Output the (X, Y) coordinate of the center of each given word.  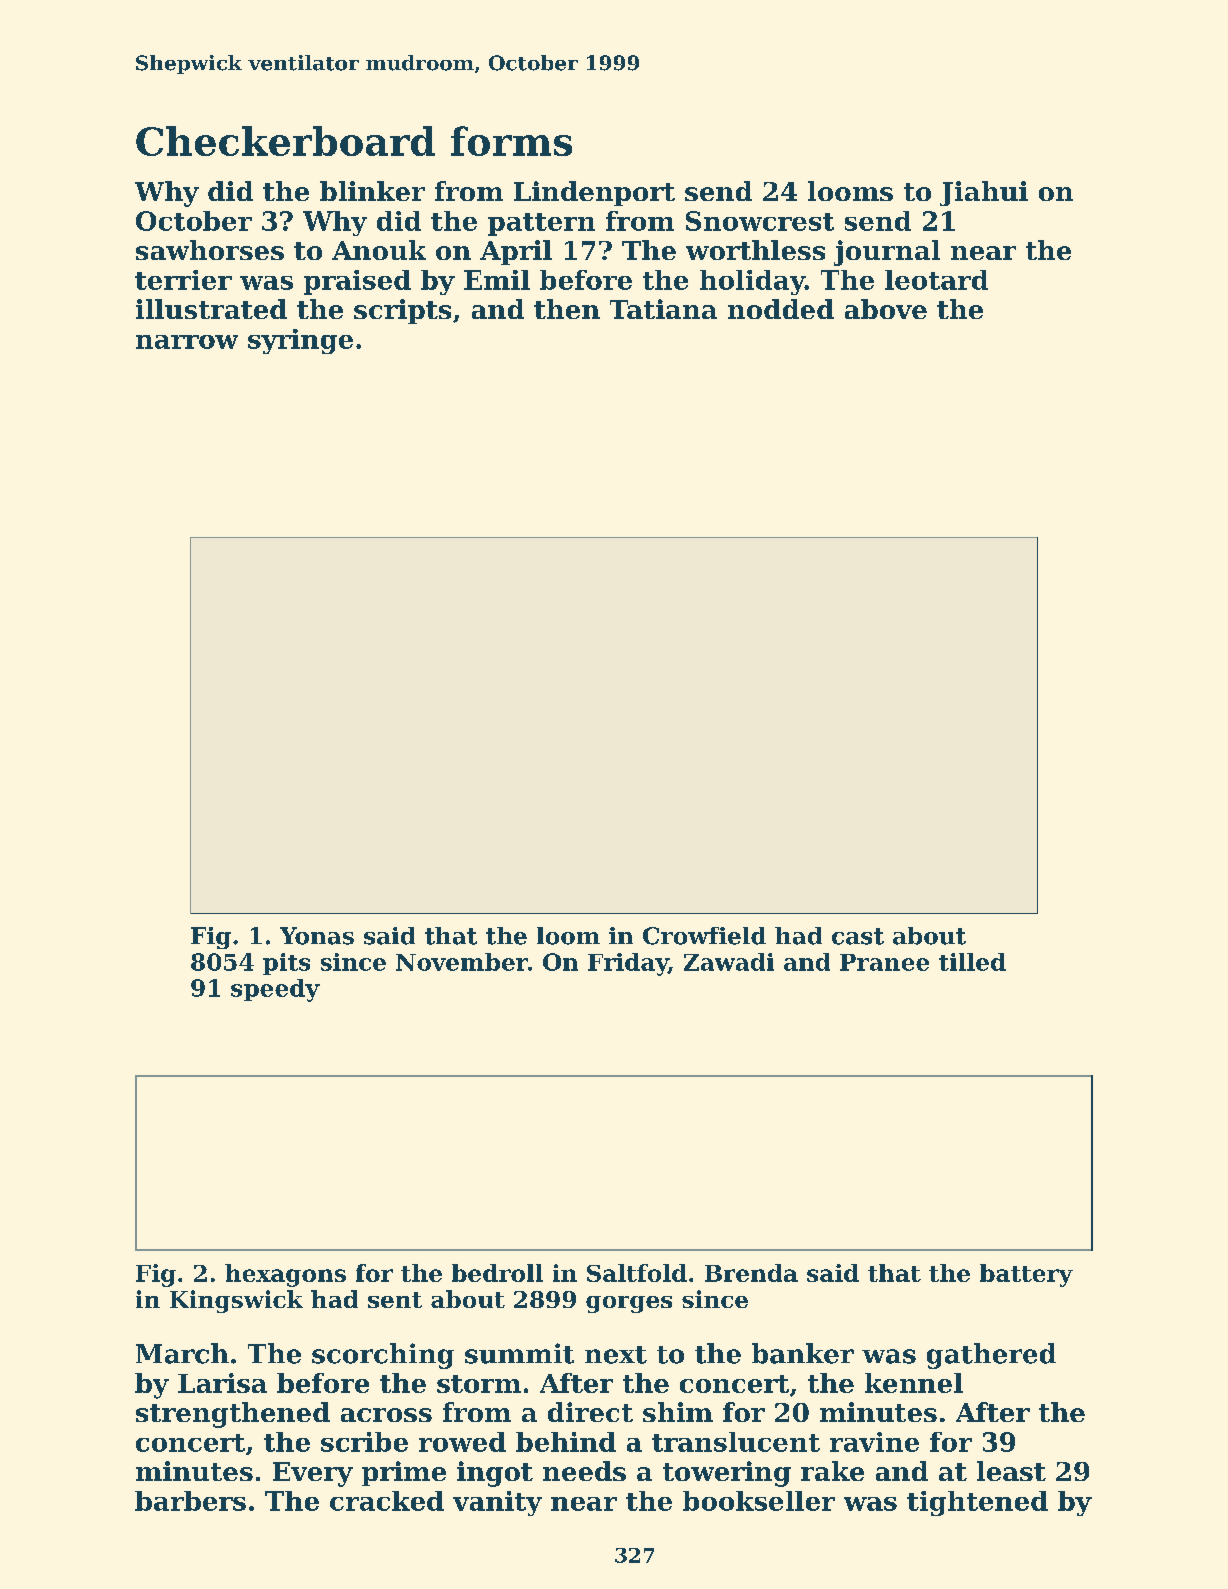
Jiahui (984, 193)
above (886, 309)
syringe (300, 341)
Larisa (222, 1383)
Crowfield (704, 936)
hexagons (285, 1275)
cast (858, 936)
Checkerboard (285, 141)
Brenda (751, 1273)
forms (511, 141)
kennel (914, 1383)
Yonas (317, 936)
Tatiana (663, 309)
